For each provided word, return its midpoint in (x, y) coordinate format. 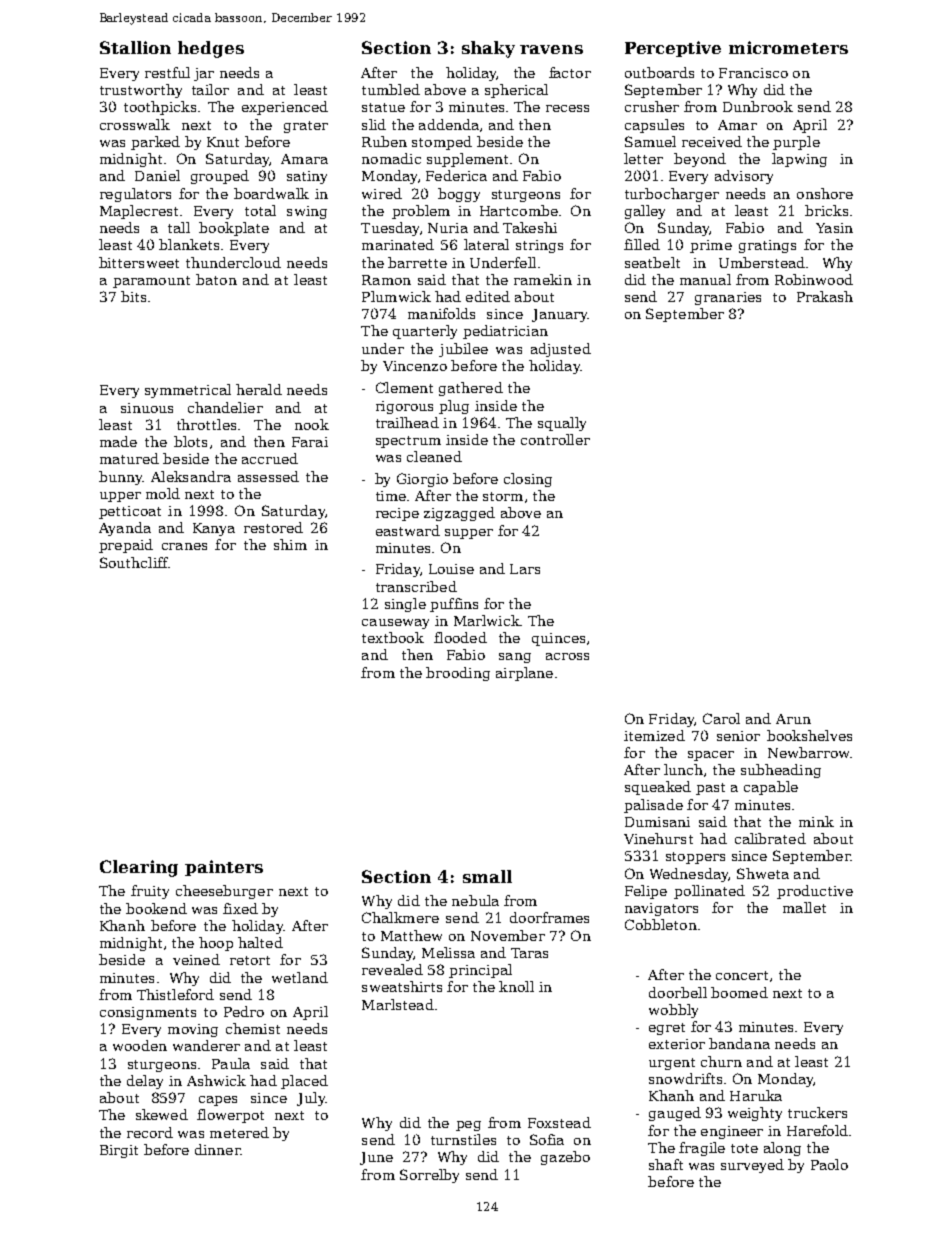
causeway (395, 624)
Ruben (384, 141)
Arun (793, 719)
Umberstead (762, 262)
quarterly (425, 332)
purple (796, 143)
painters (224, 868)
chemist (253, 1028)
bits (133, 296)
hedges (211, 49)
